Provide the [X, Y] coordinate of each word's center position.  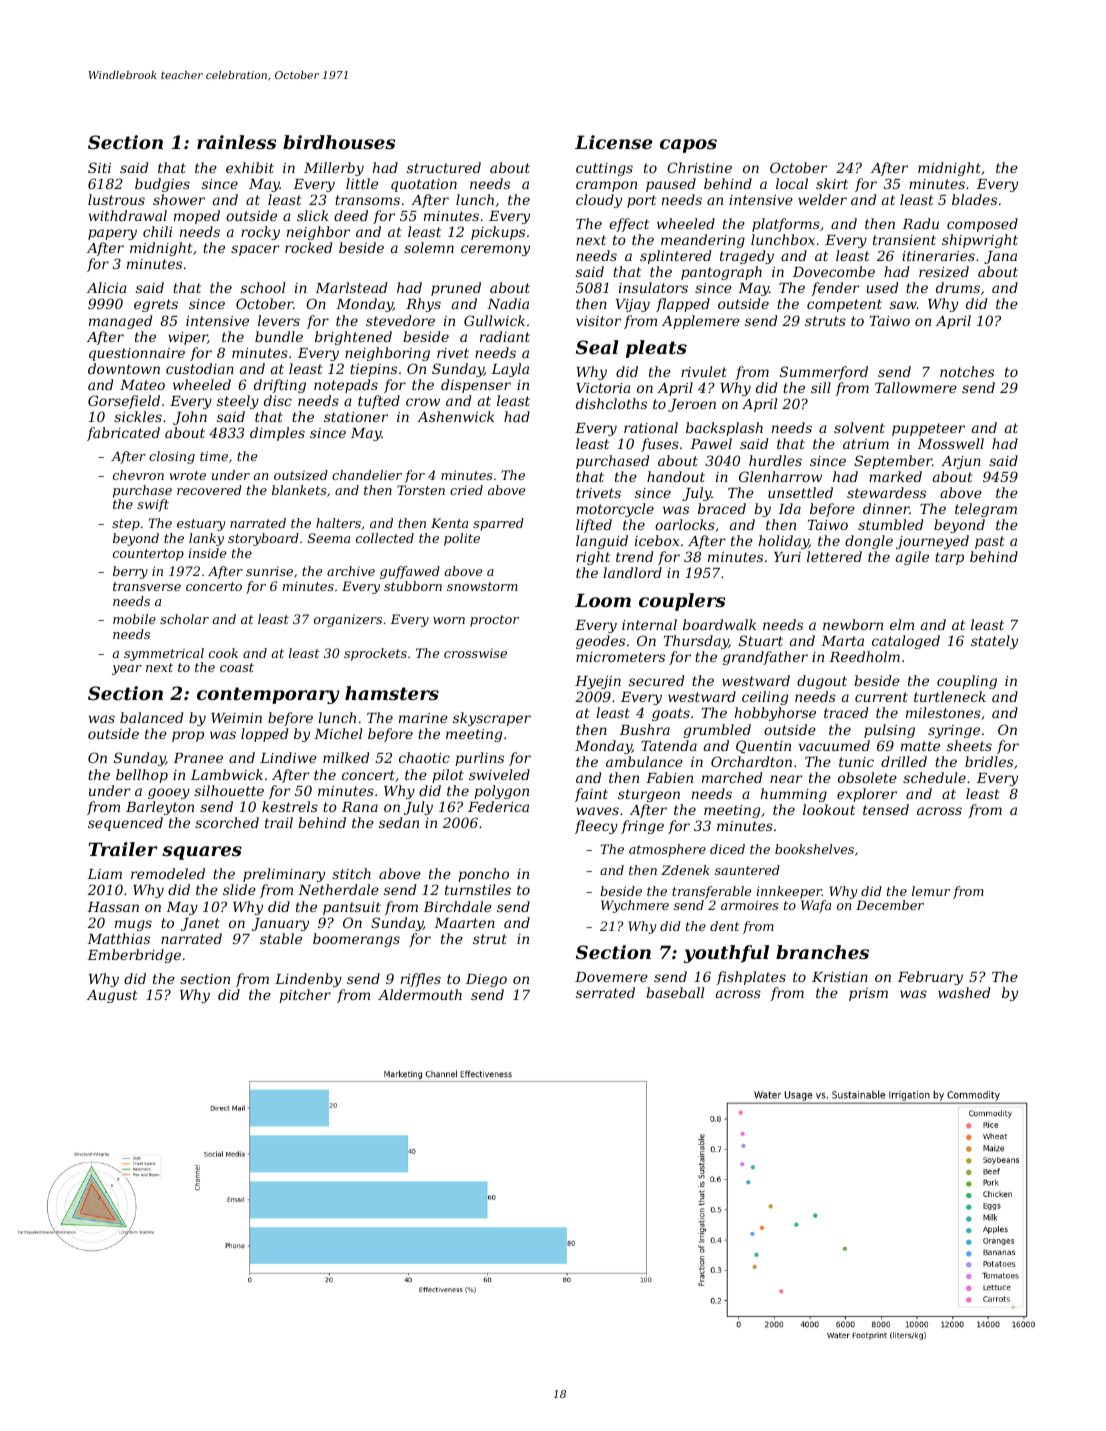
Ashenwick [455, 416]
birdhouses [339, 142]
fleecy [596, 827]
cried [466, 490]
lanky [206, 539]
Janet [200, 924]
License [613, 142]
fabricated [123, 434]
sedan [399, 822]
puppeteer [928, 429]
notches [967, 371]
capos [688, 146]
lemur [931, 891]
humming [794, 795]
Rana [360, 807]
